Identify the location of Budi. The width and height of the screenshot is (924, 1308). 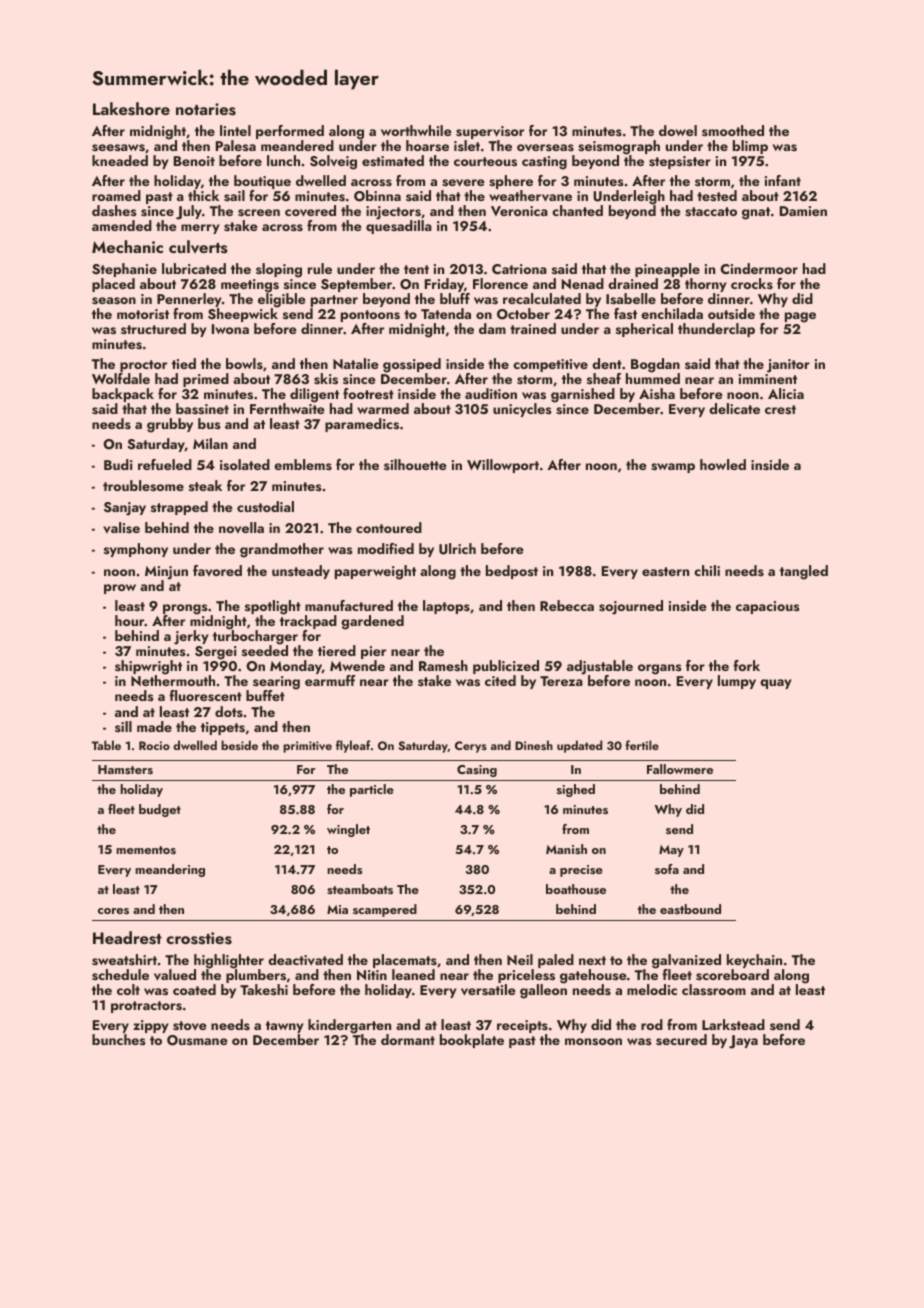
(118, 464).
